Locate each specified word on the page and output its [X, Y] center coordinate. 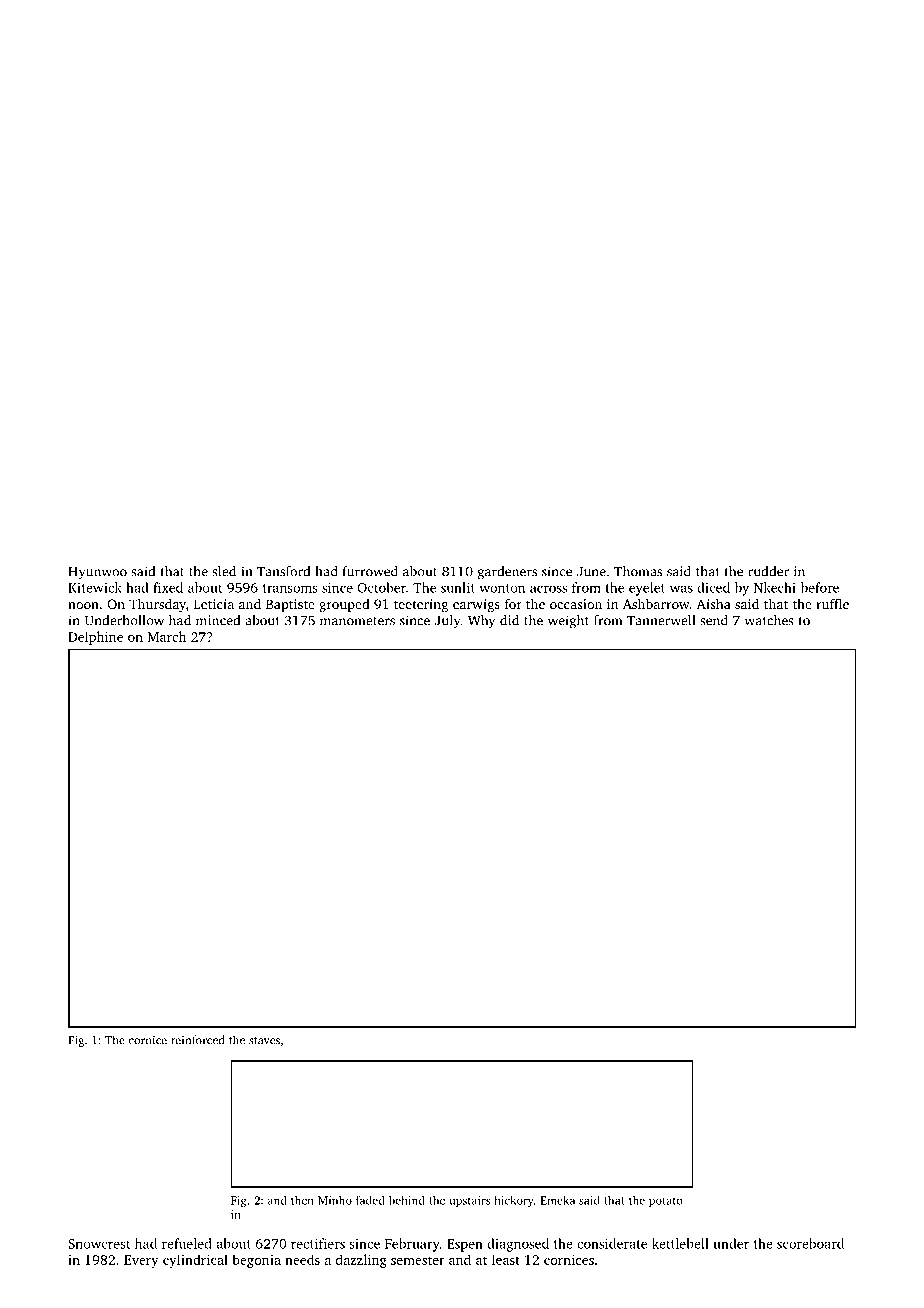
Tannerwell [661, 620]
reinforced [197, 1040]
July [448, 622]
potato [666, 1202]
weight [568, 622]
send [714, 620]
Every [141, 1261]
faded [370, 1200]
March [167, 636]
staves [264, 1041]
